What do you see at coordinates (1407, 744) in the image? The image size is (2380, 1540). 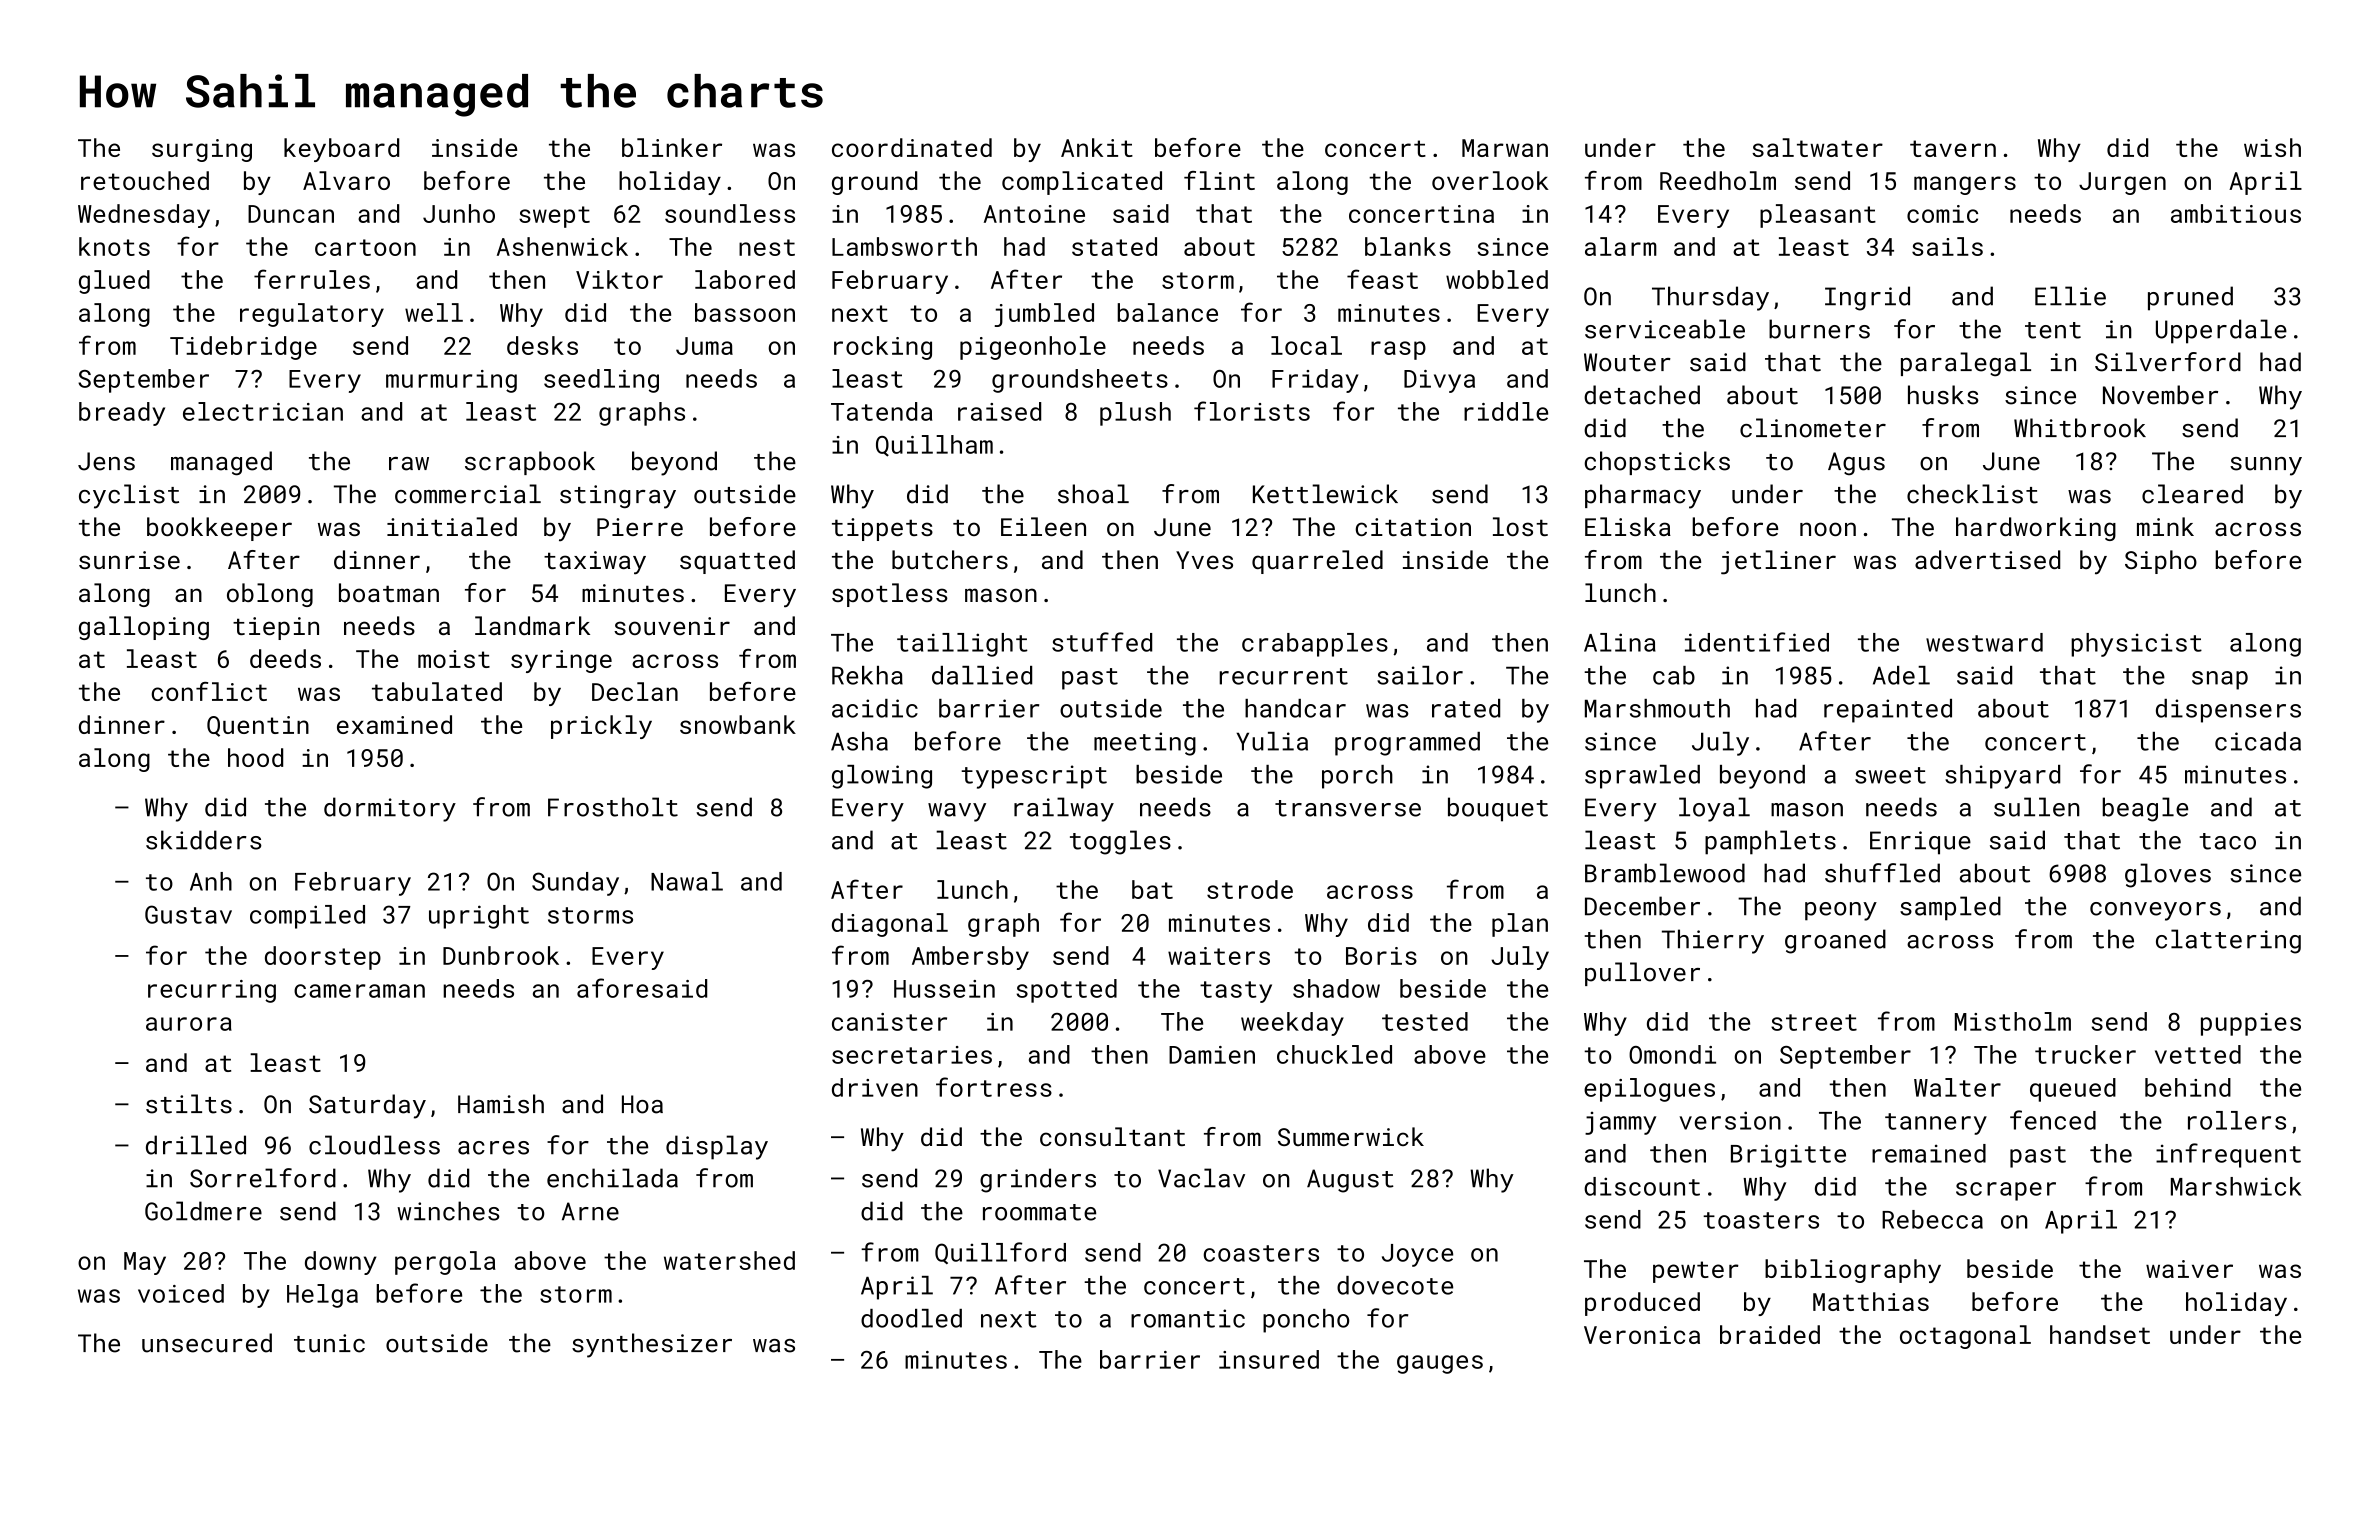 I see `programmed` at bounding box center [1407, 744].
